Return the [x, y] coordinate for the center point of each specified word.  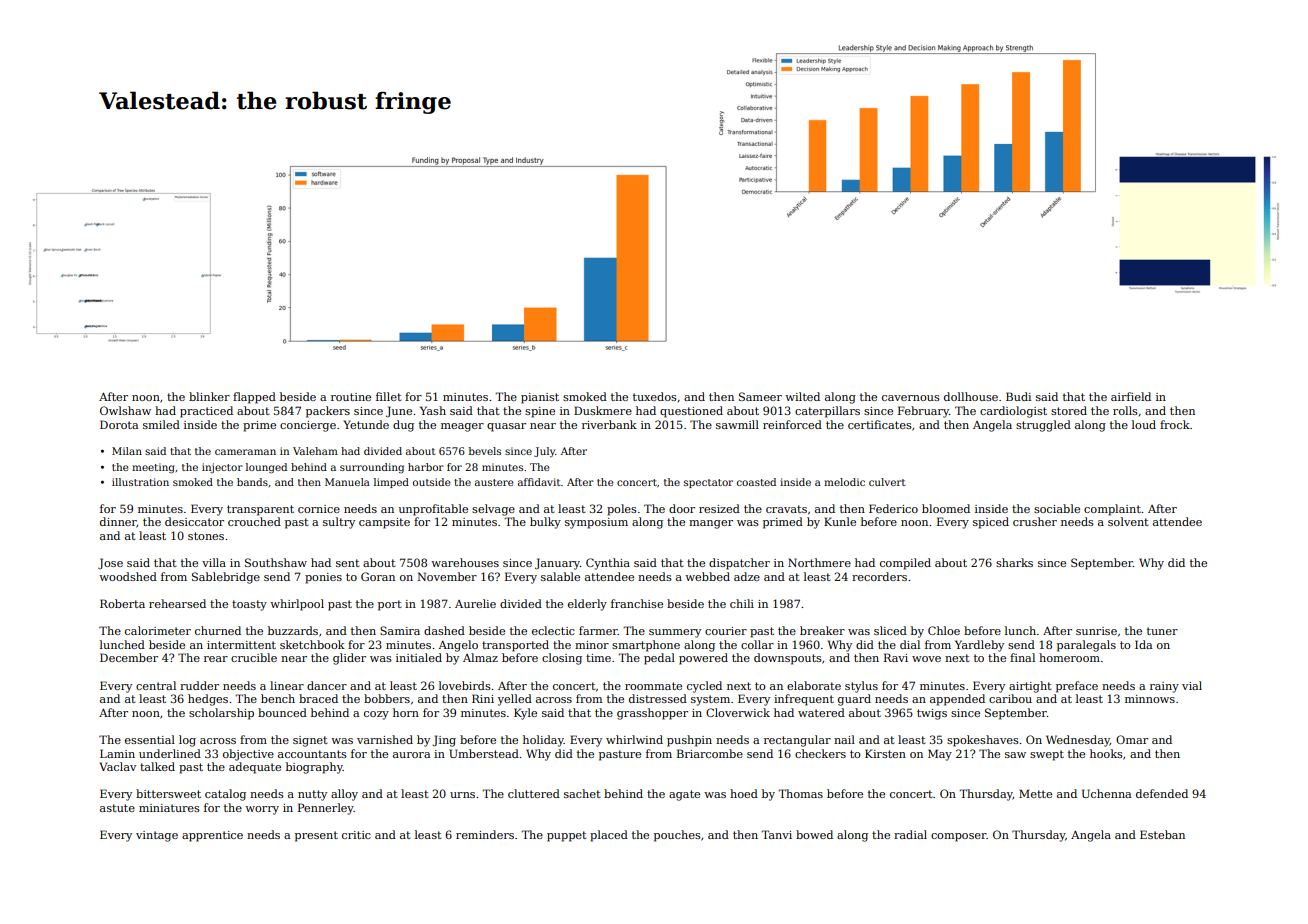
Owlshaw [125, 410]
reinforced [792, 424]
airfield [1131, 396]
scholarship [221, 714]
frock [1175, 424]
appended [957, 700]
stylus [861, 687]
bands [252, 482]
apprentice [212, 836]
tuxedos [655, 396]
